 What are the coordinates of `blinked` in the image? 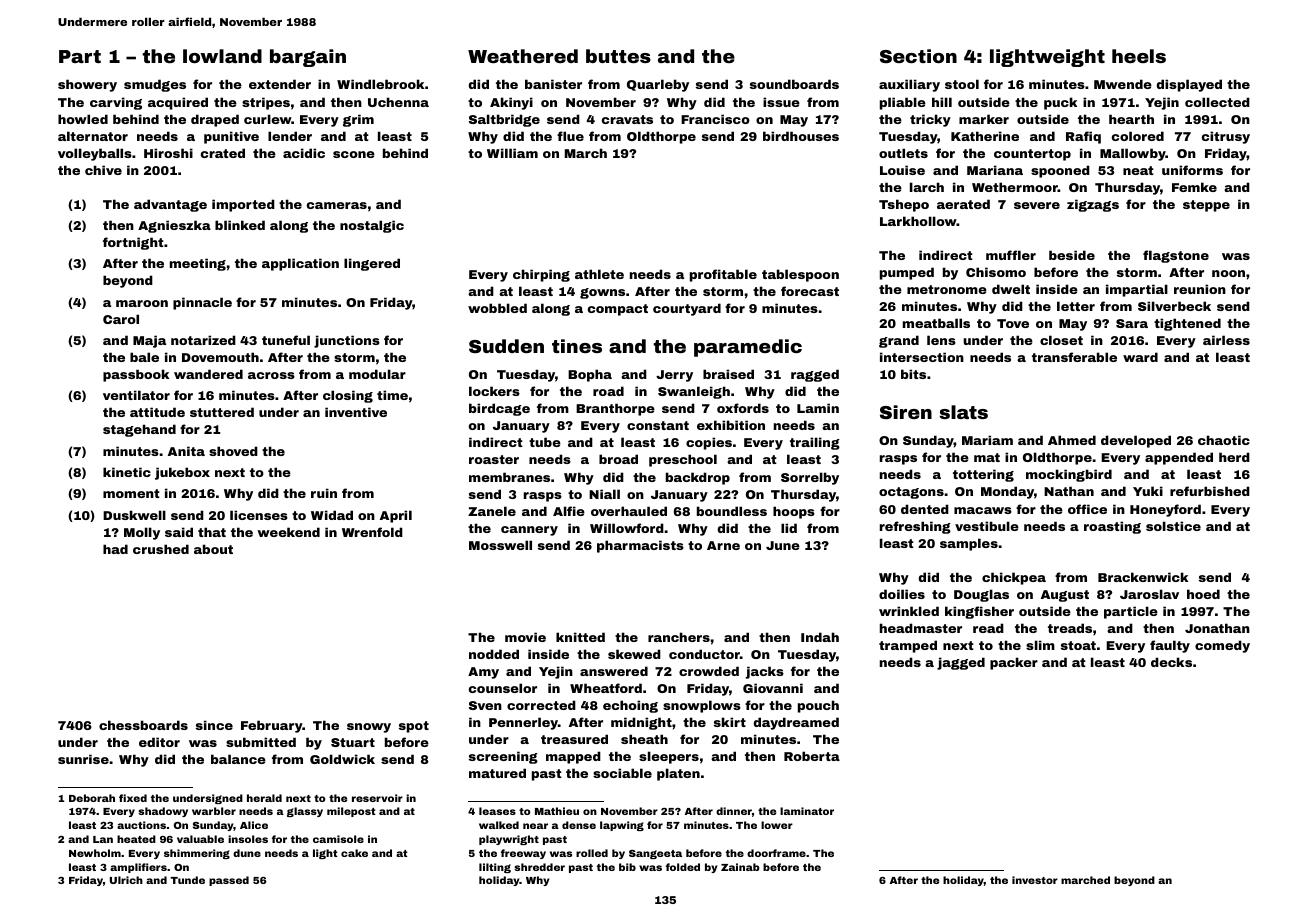 It's located at (240, 225).
